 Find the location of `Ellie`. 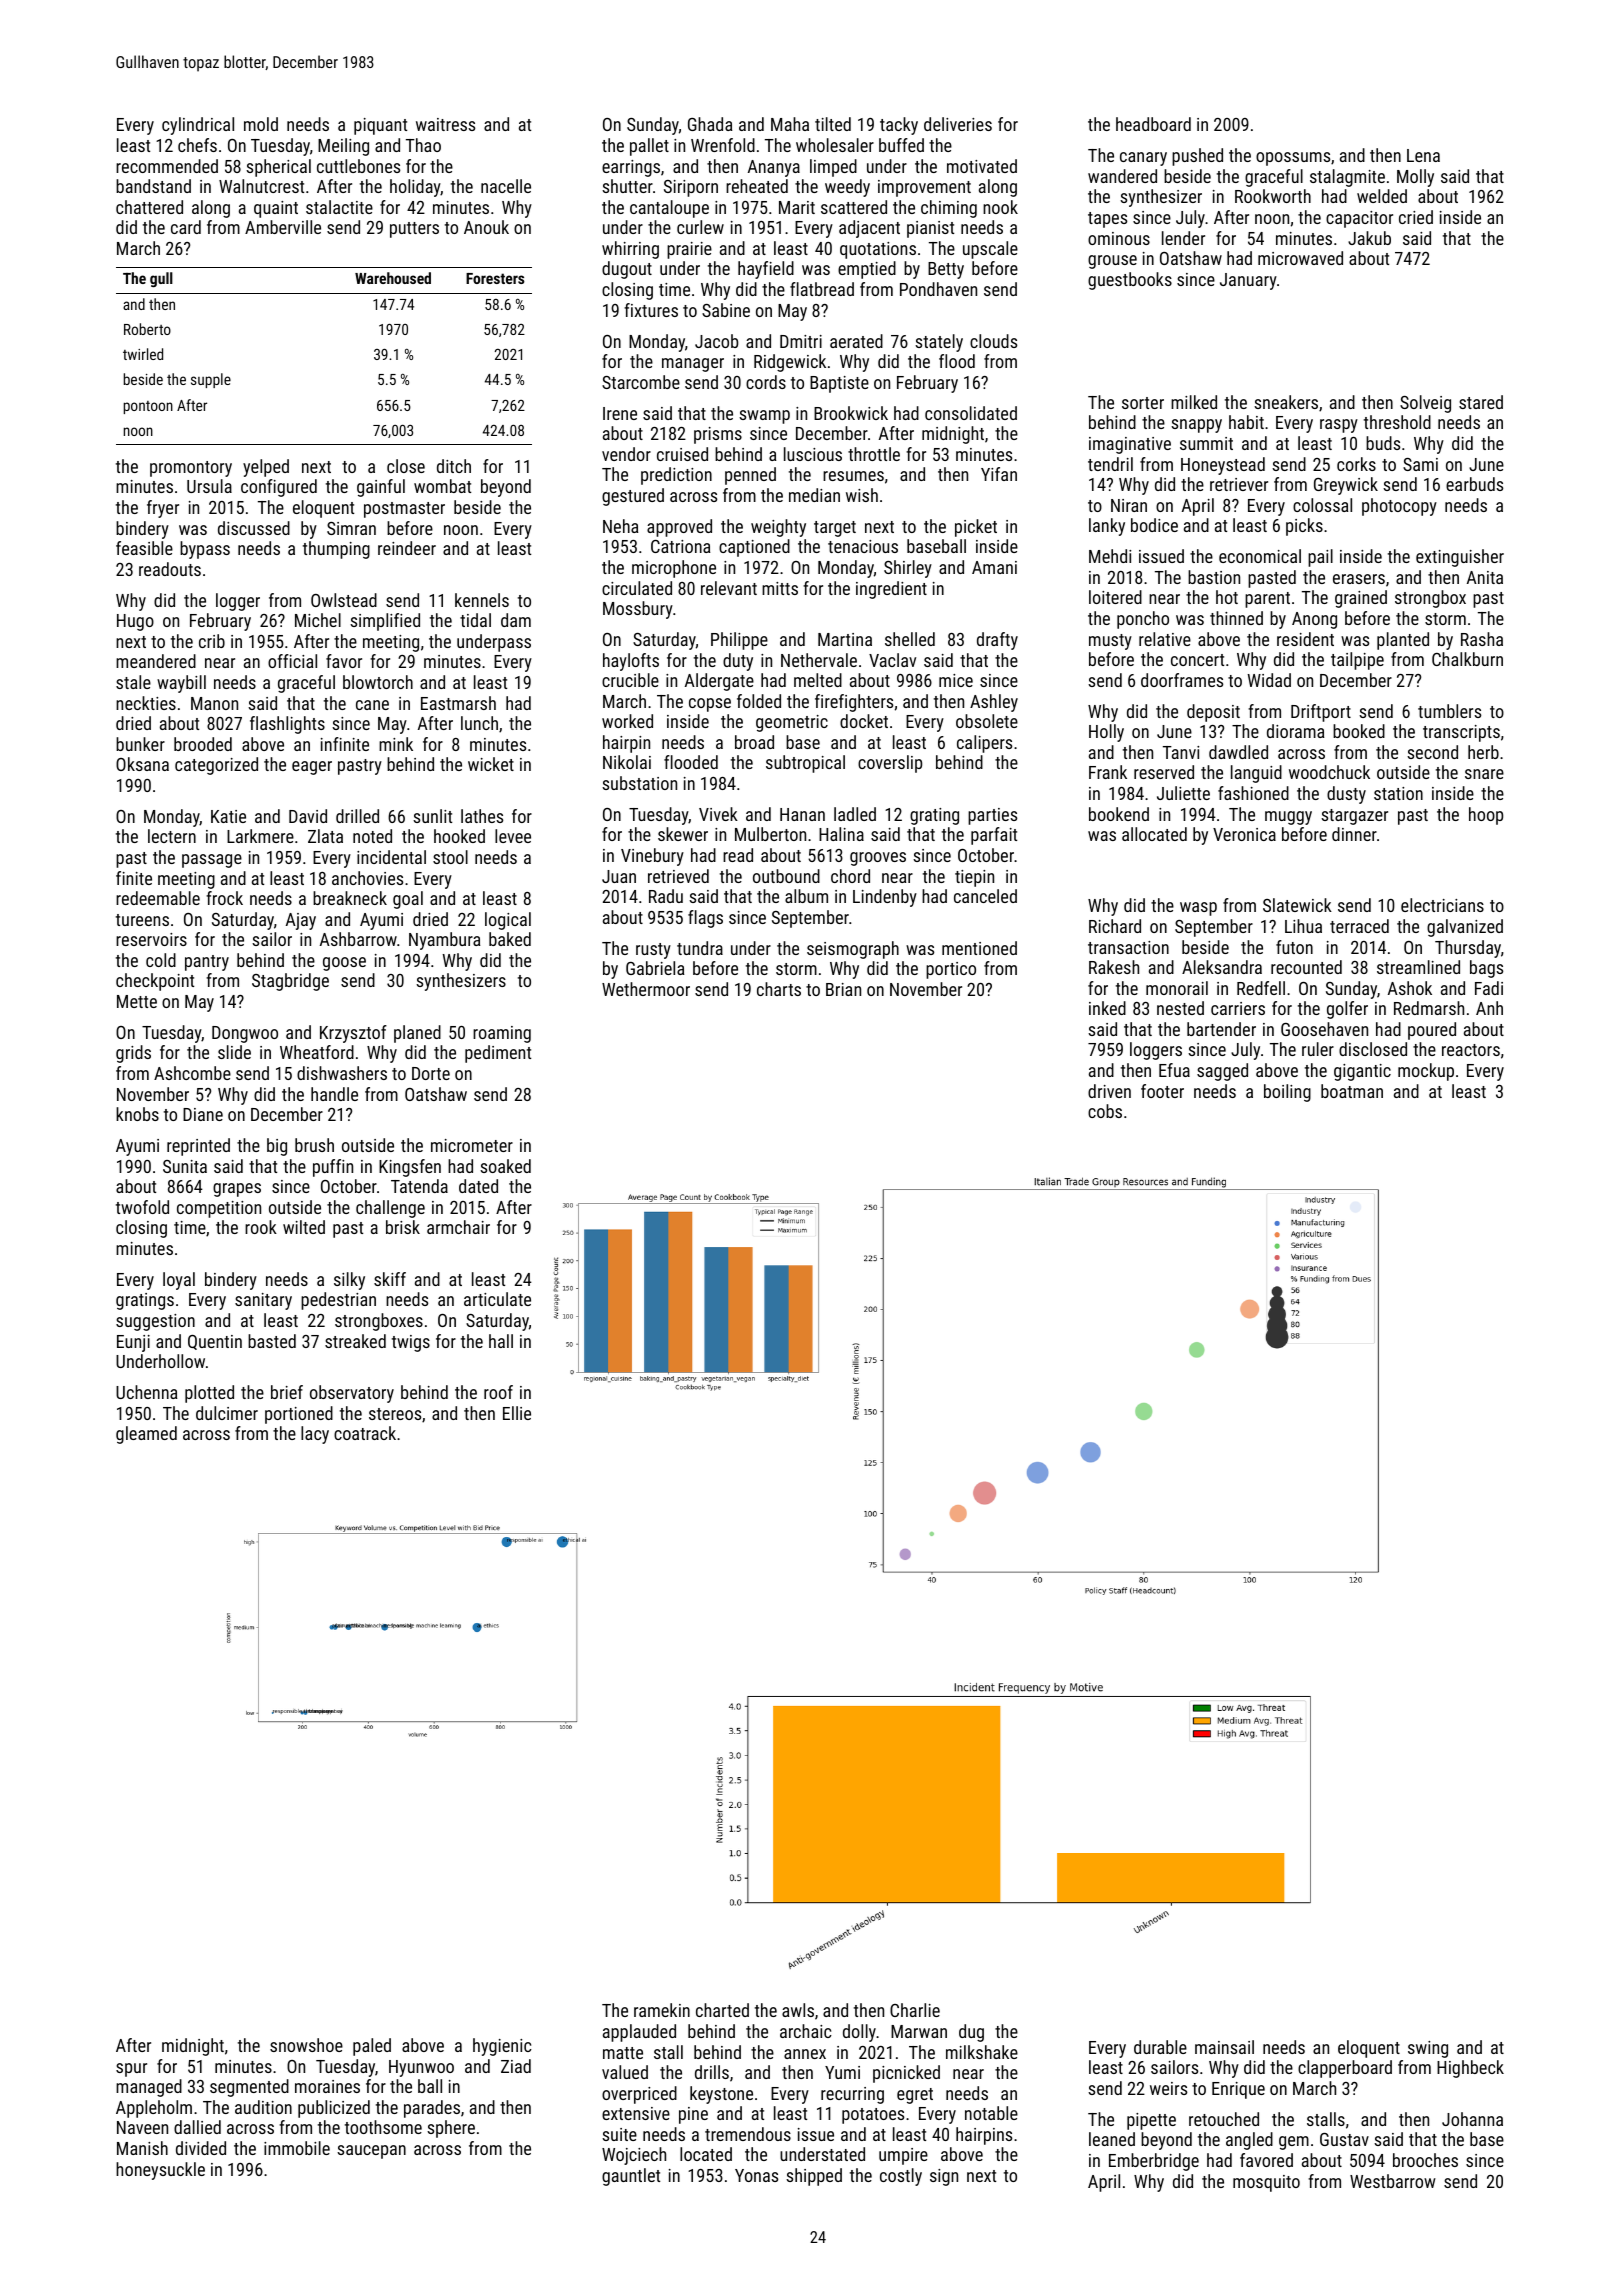

Ellie is located at coordinates (517, 1413).
